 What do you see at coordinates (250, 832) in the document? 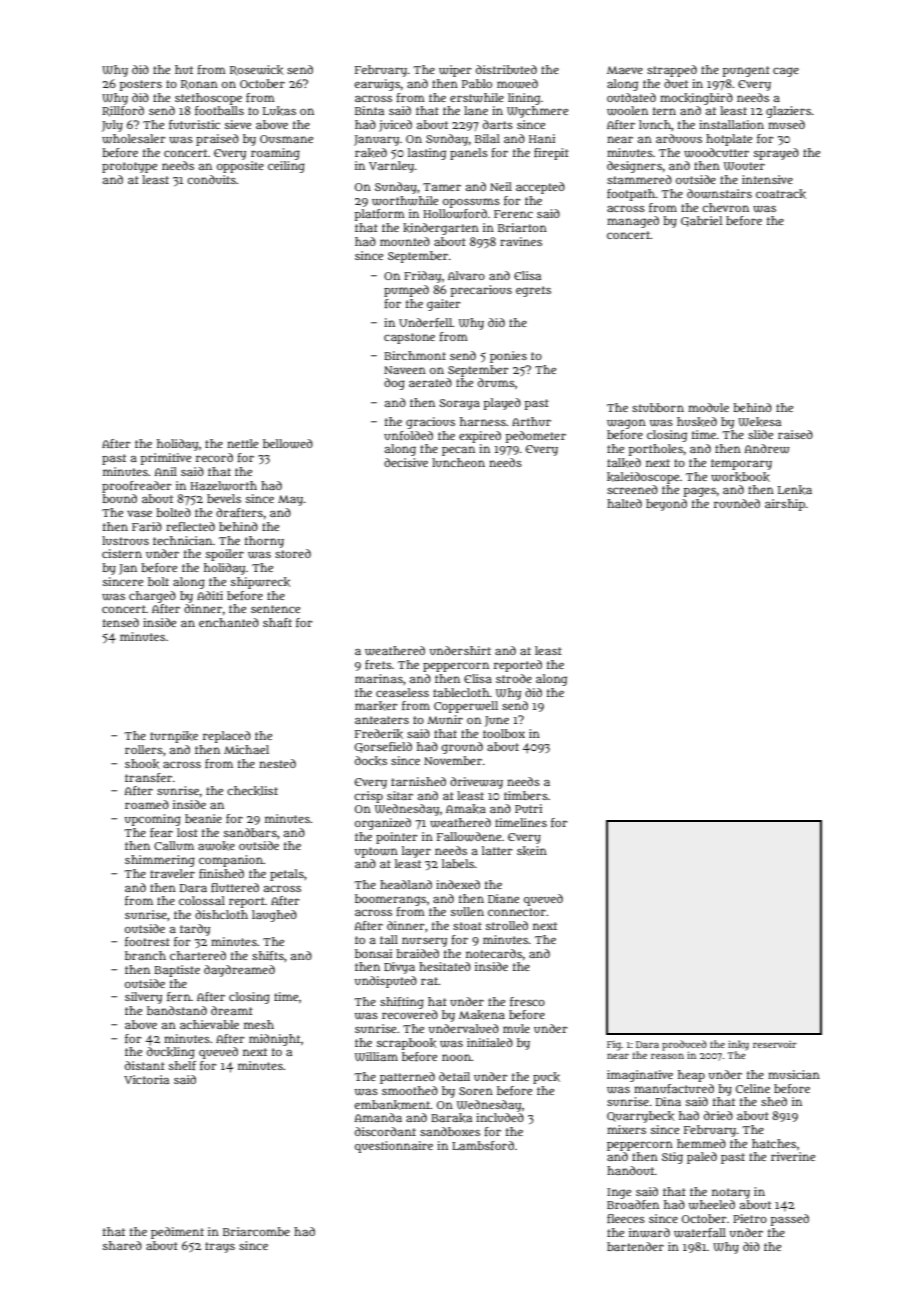
I see `sandbars` at bounding box center [250, 832].
